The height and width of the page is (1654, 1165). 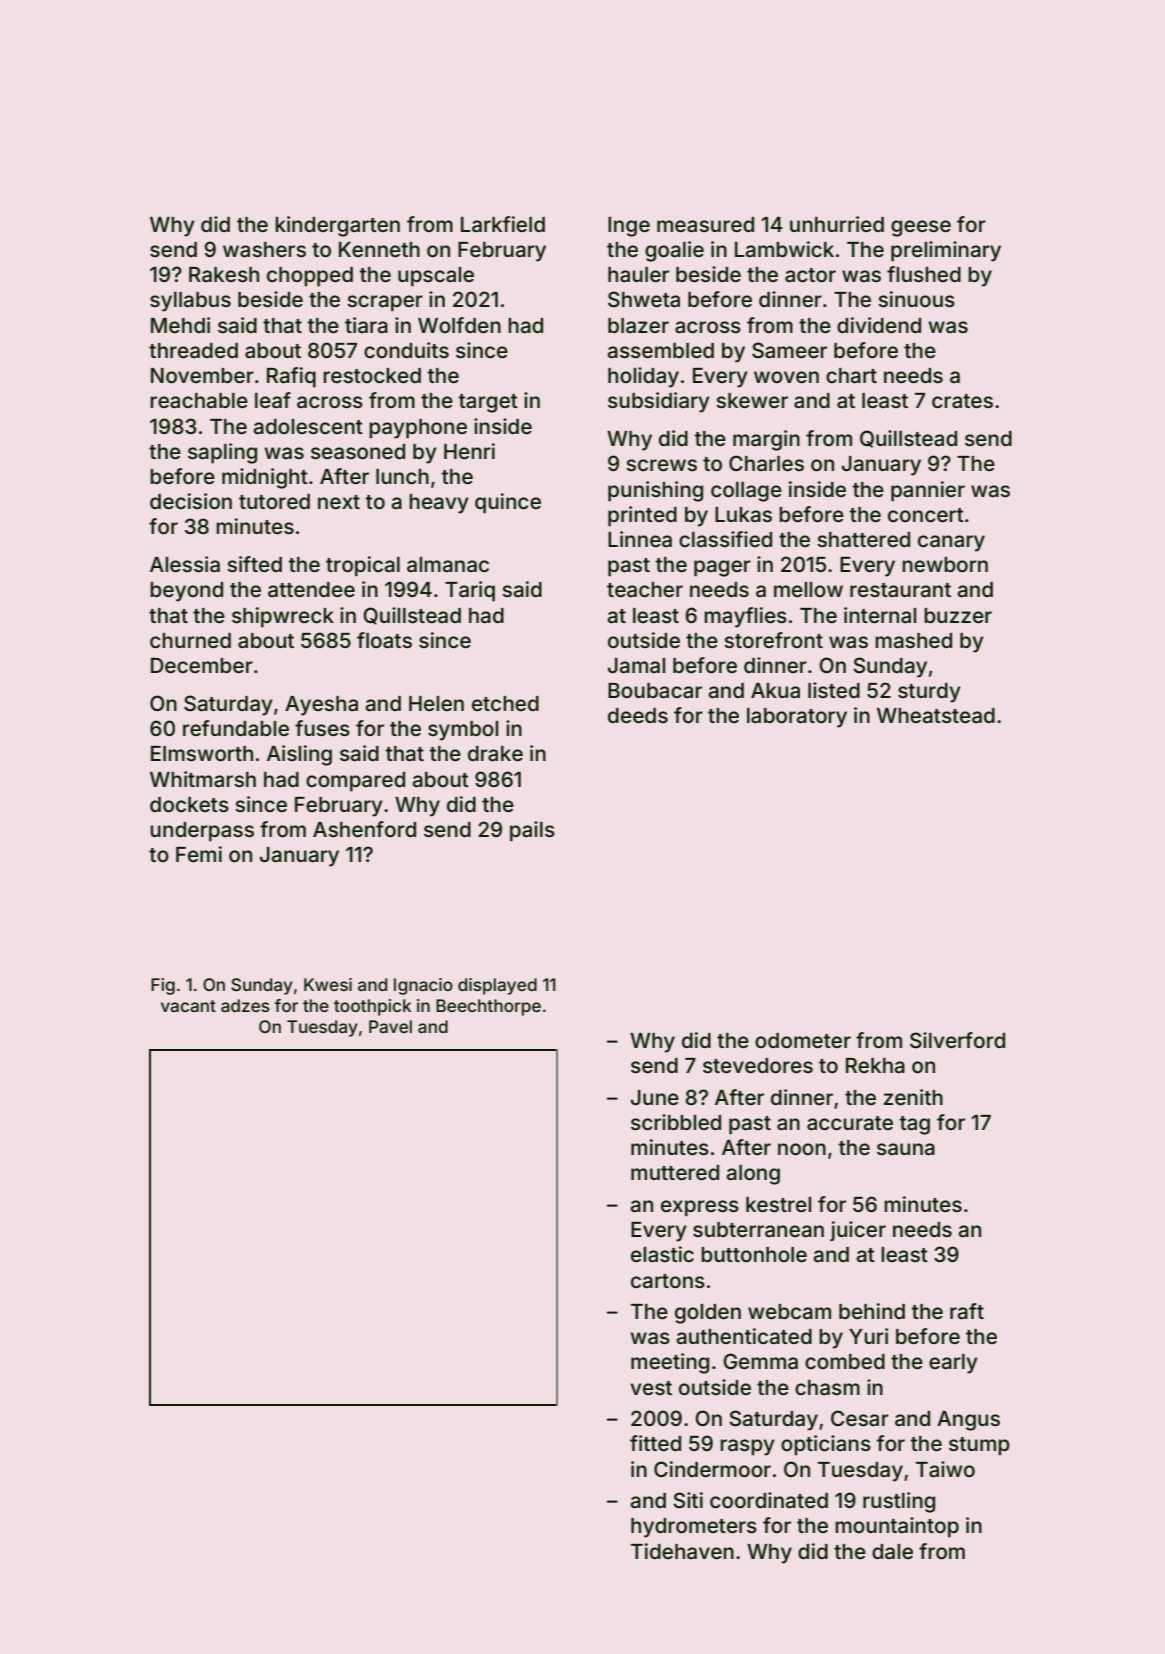 I want to click on washers, so click(x=264, y=250).
